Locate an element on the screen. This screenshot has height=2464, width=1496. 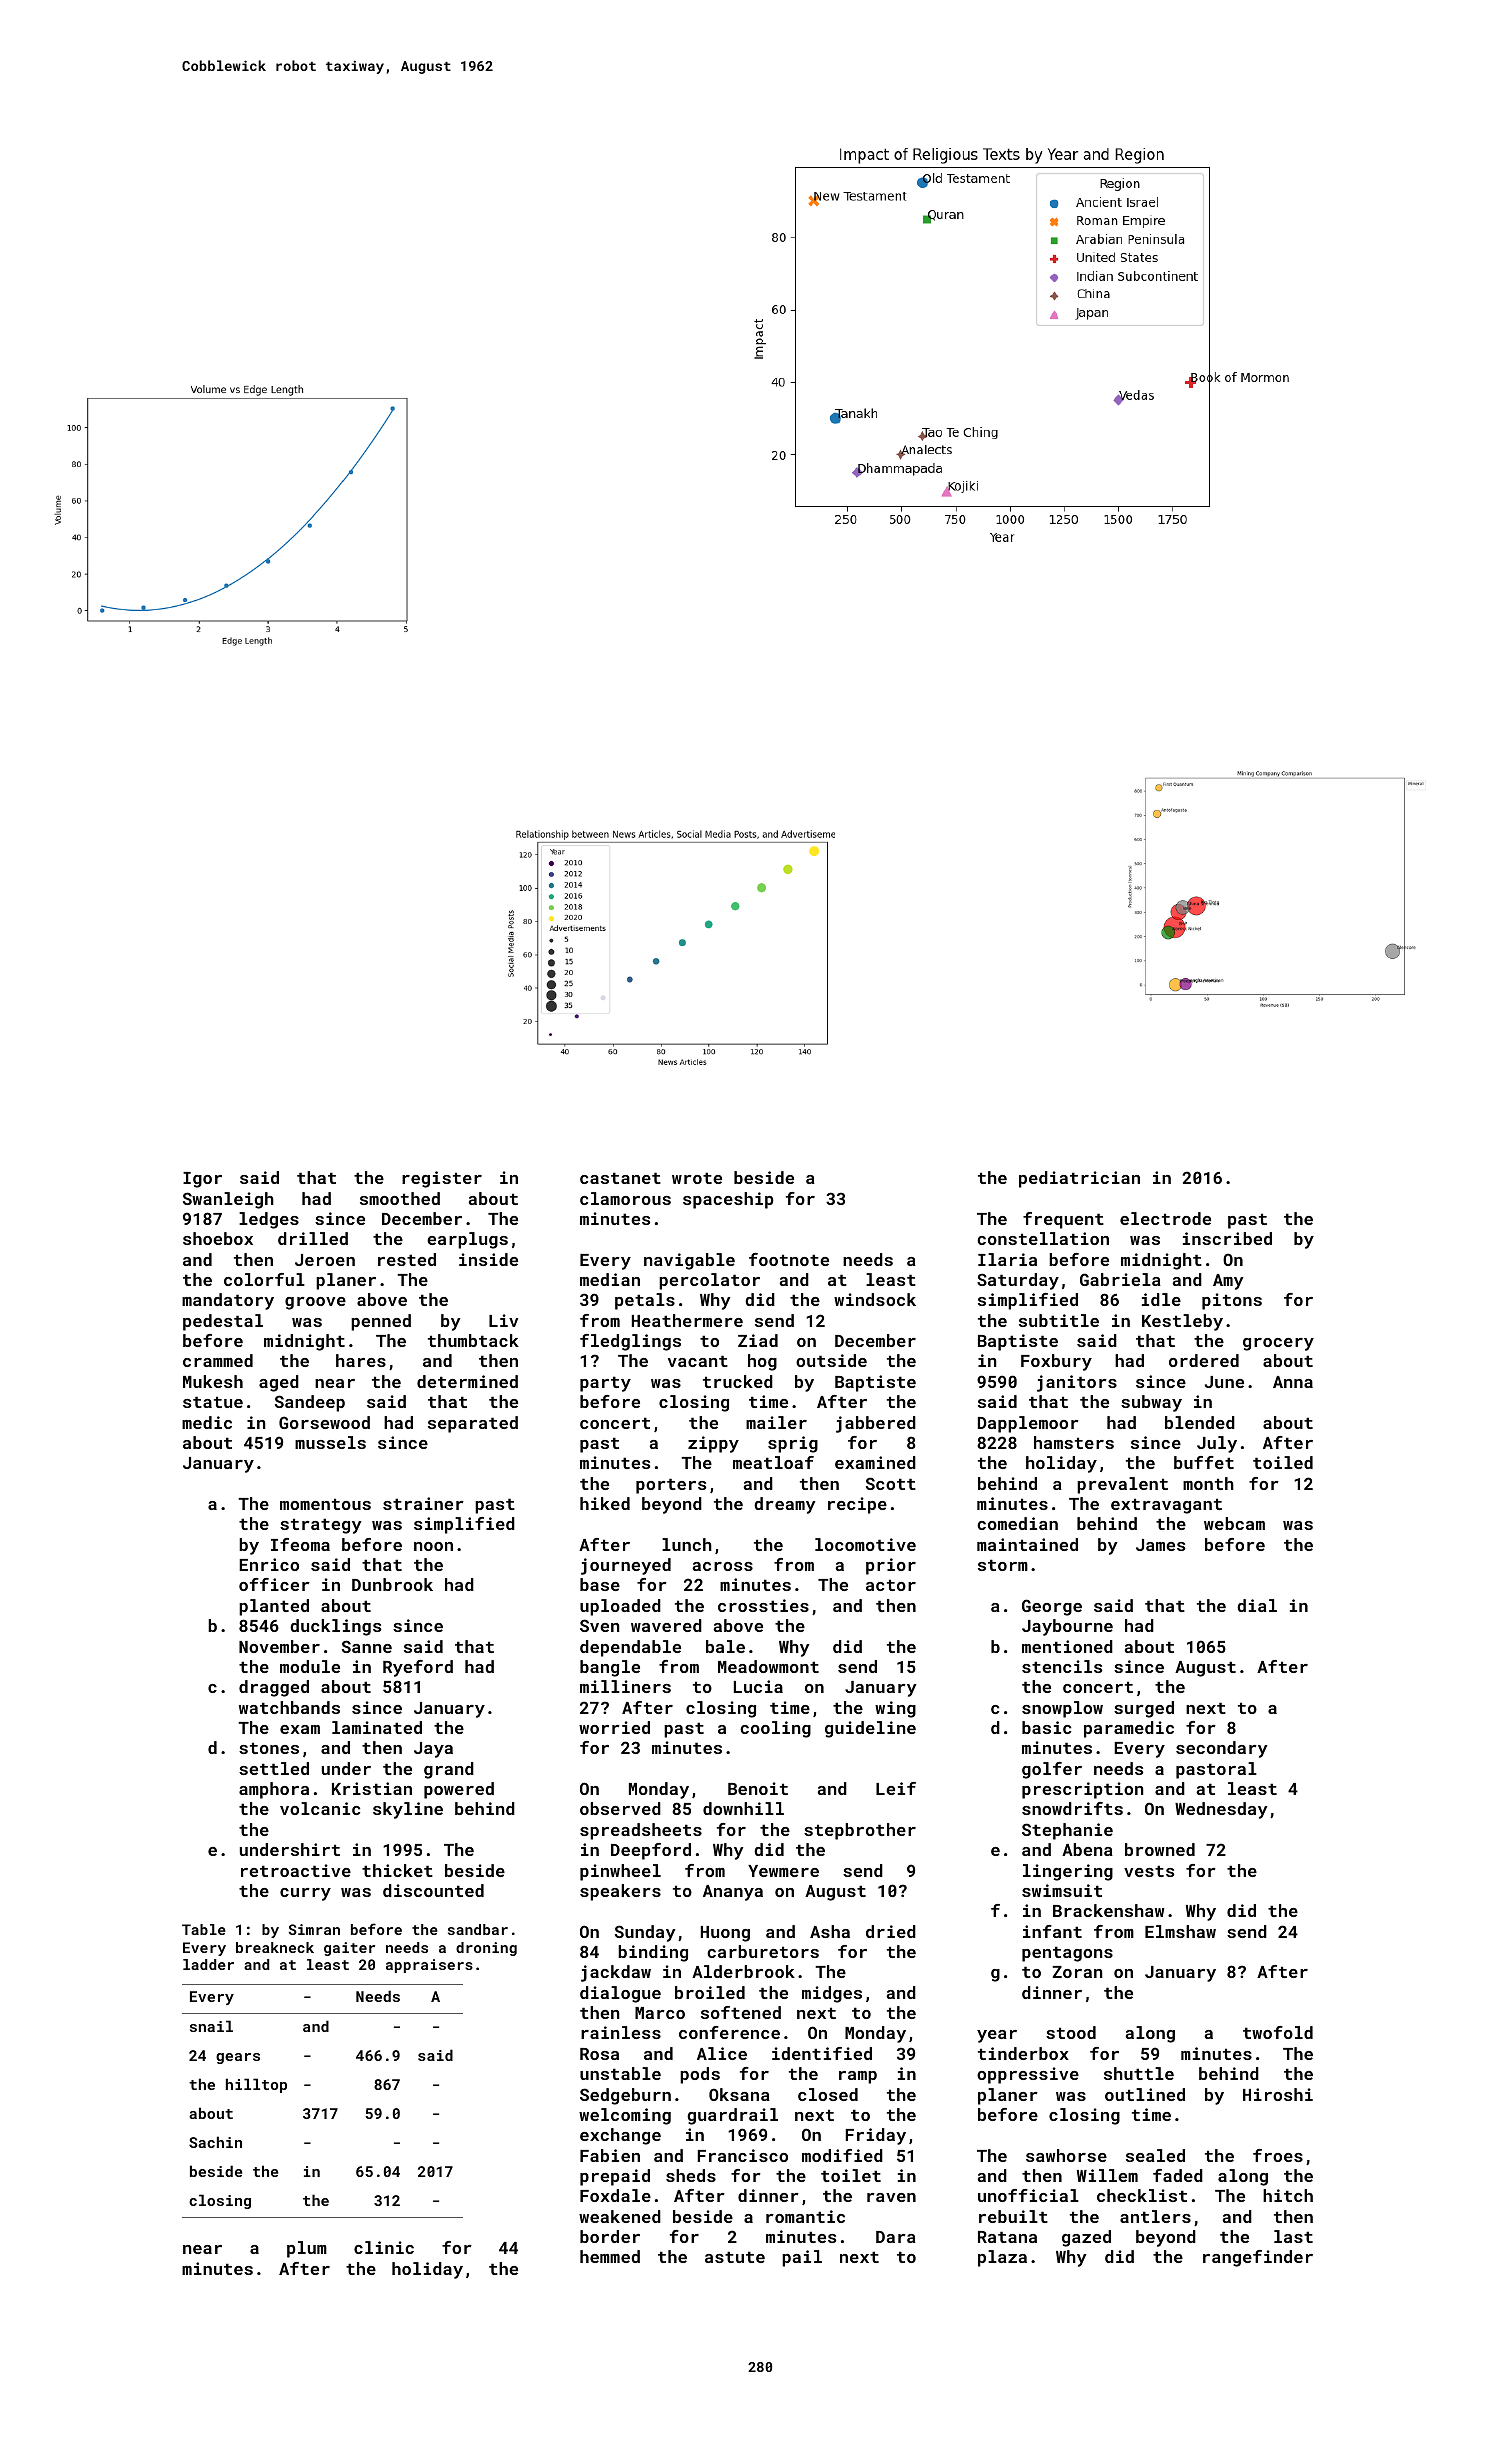
speakers is located at coordinates (620, 1892).
